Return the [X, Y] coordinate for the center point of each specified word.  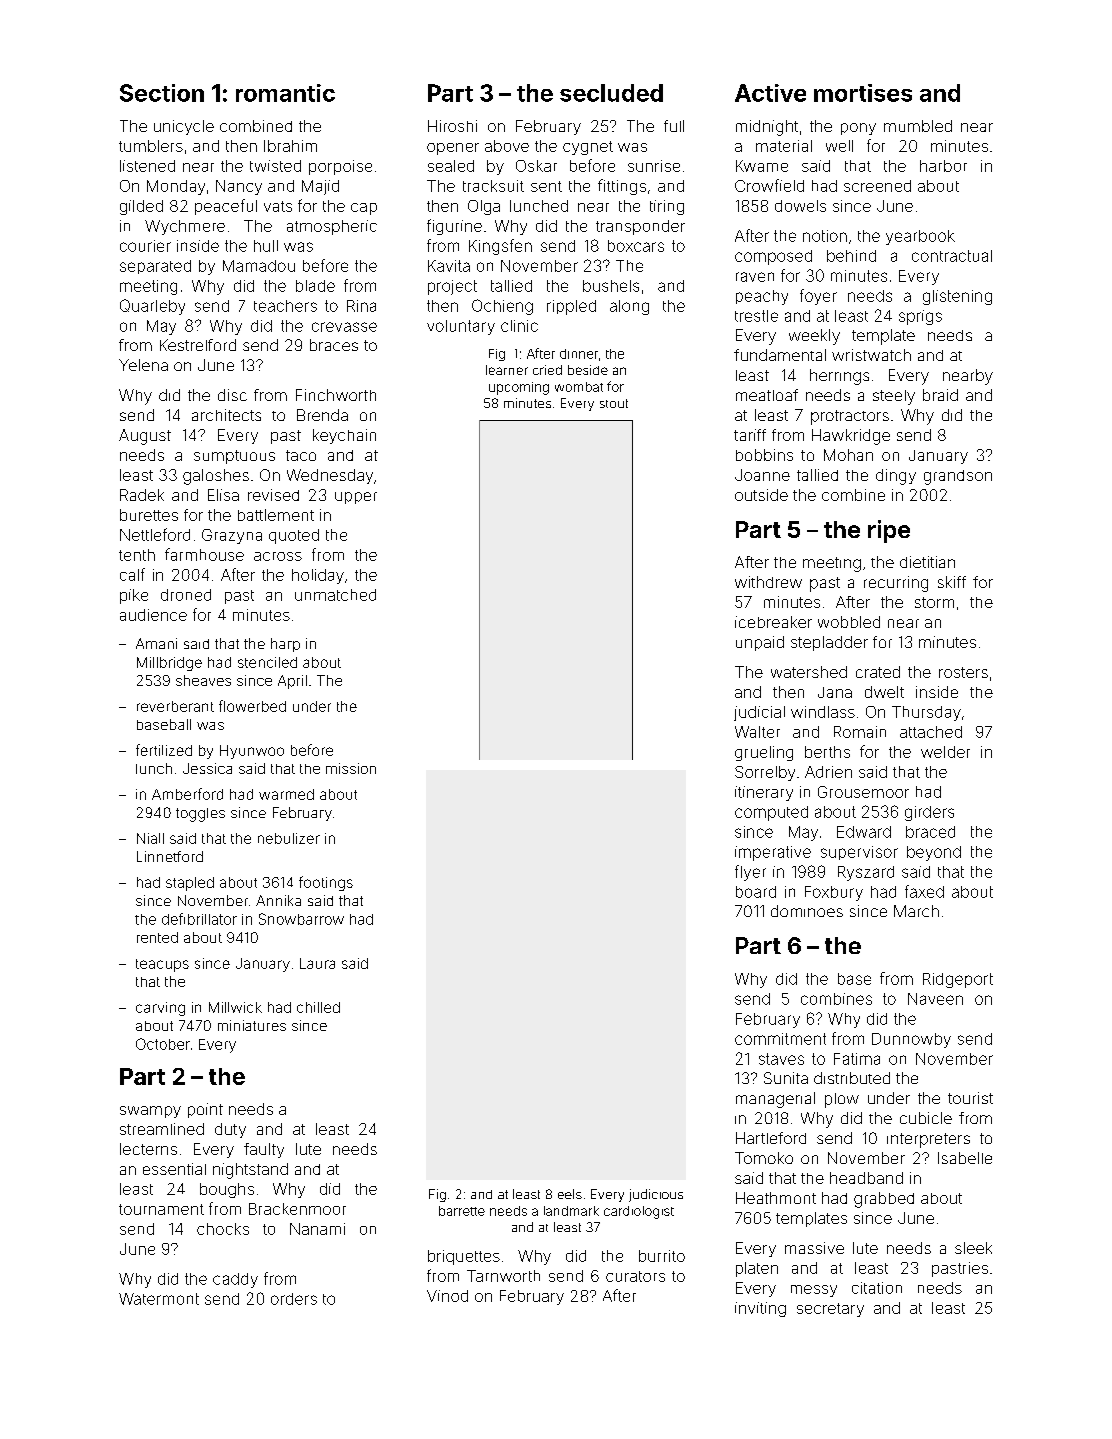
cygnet [588, 148]
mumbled [918, 126]
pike [134, 596]
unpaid [760, 643]
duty [230, 1130]
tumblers [151, 146]
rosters [963, 672]
